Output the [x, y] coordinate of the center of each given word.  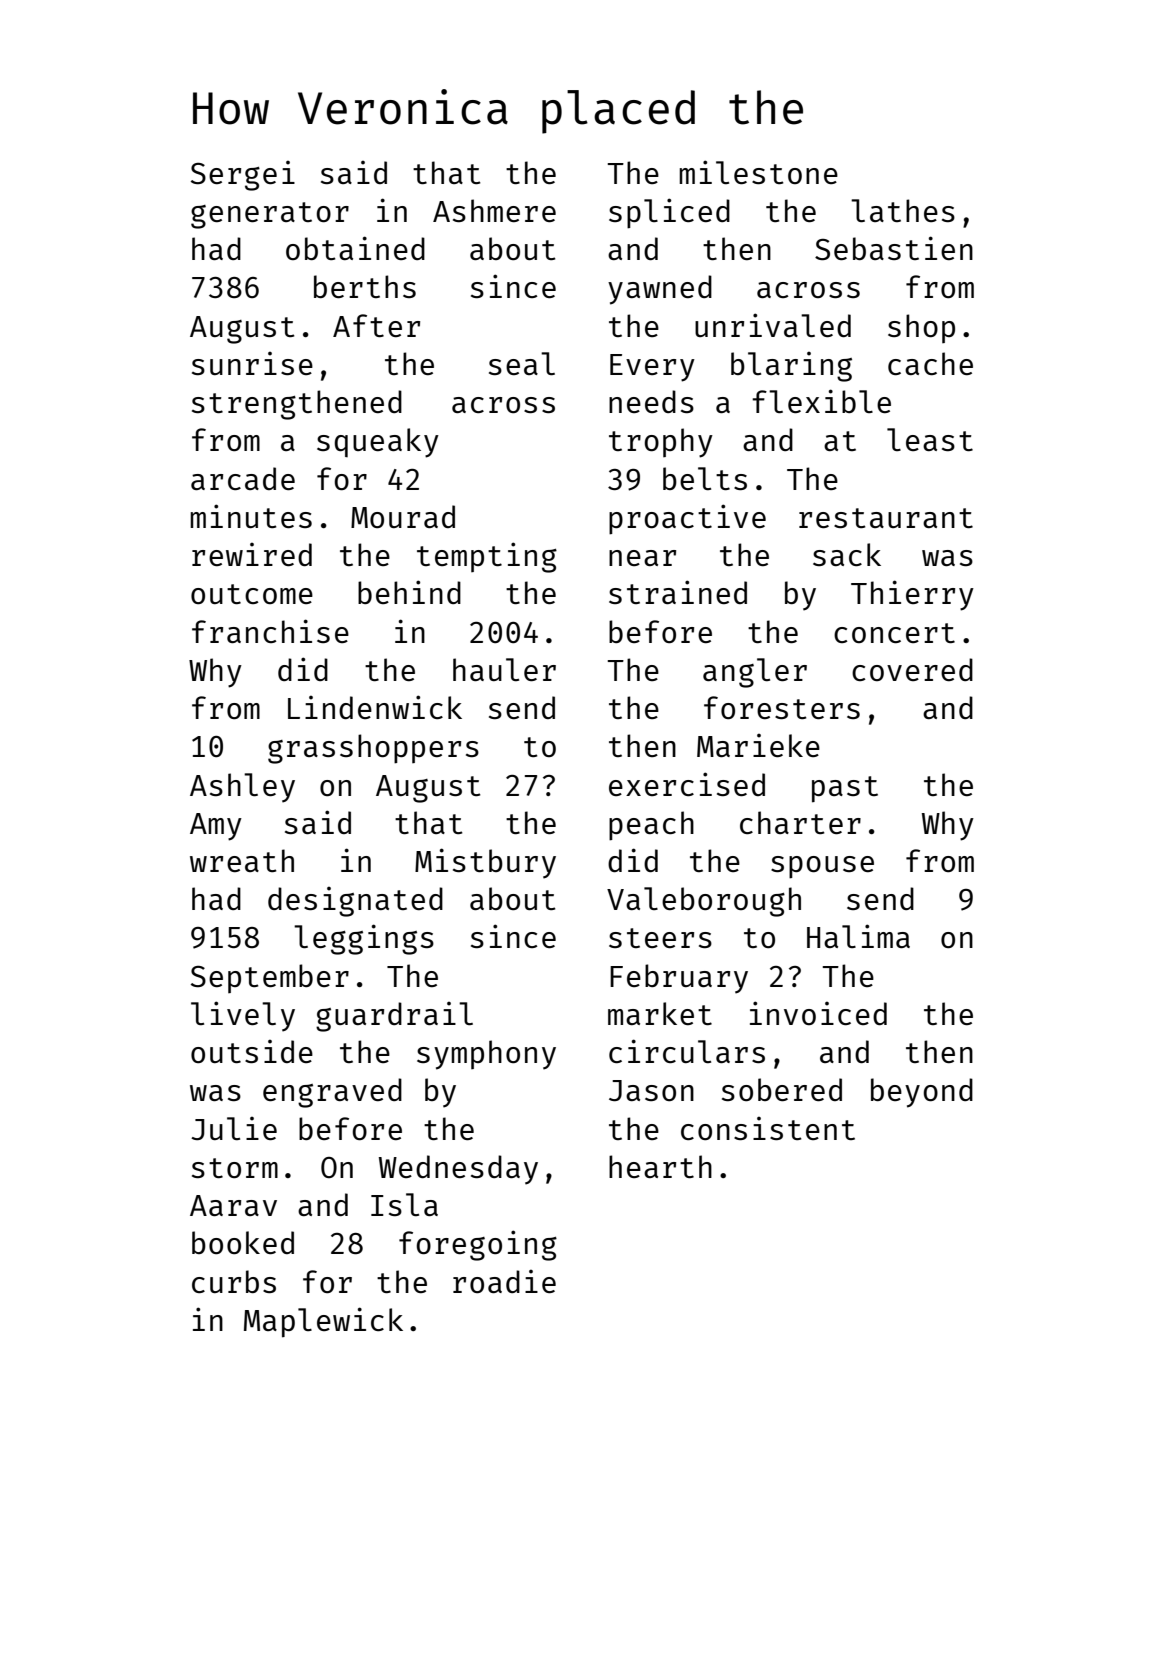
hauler [504, 669]
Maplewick [323, 1322]
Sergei [243, 176]
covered [912, 669]
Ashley [242, 788]
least [930, 439]
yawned [660, 290]
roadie [504, 1281]
